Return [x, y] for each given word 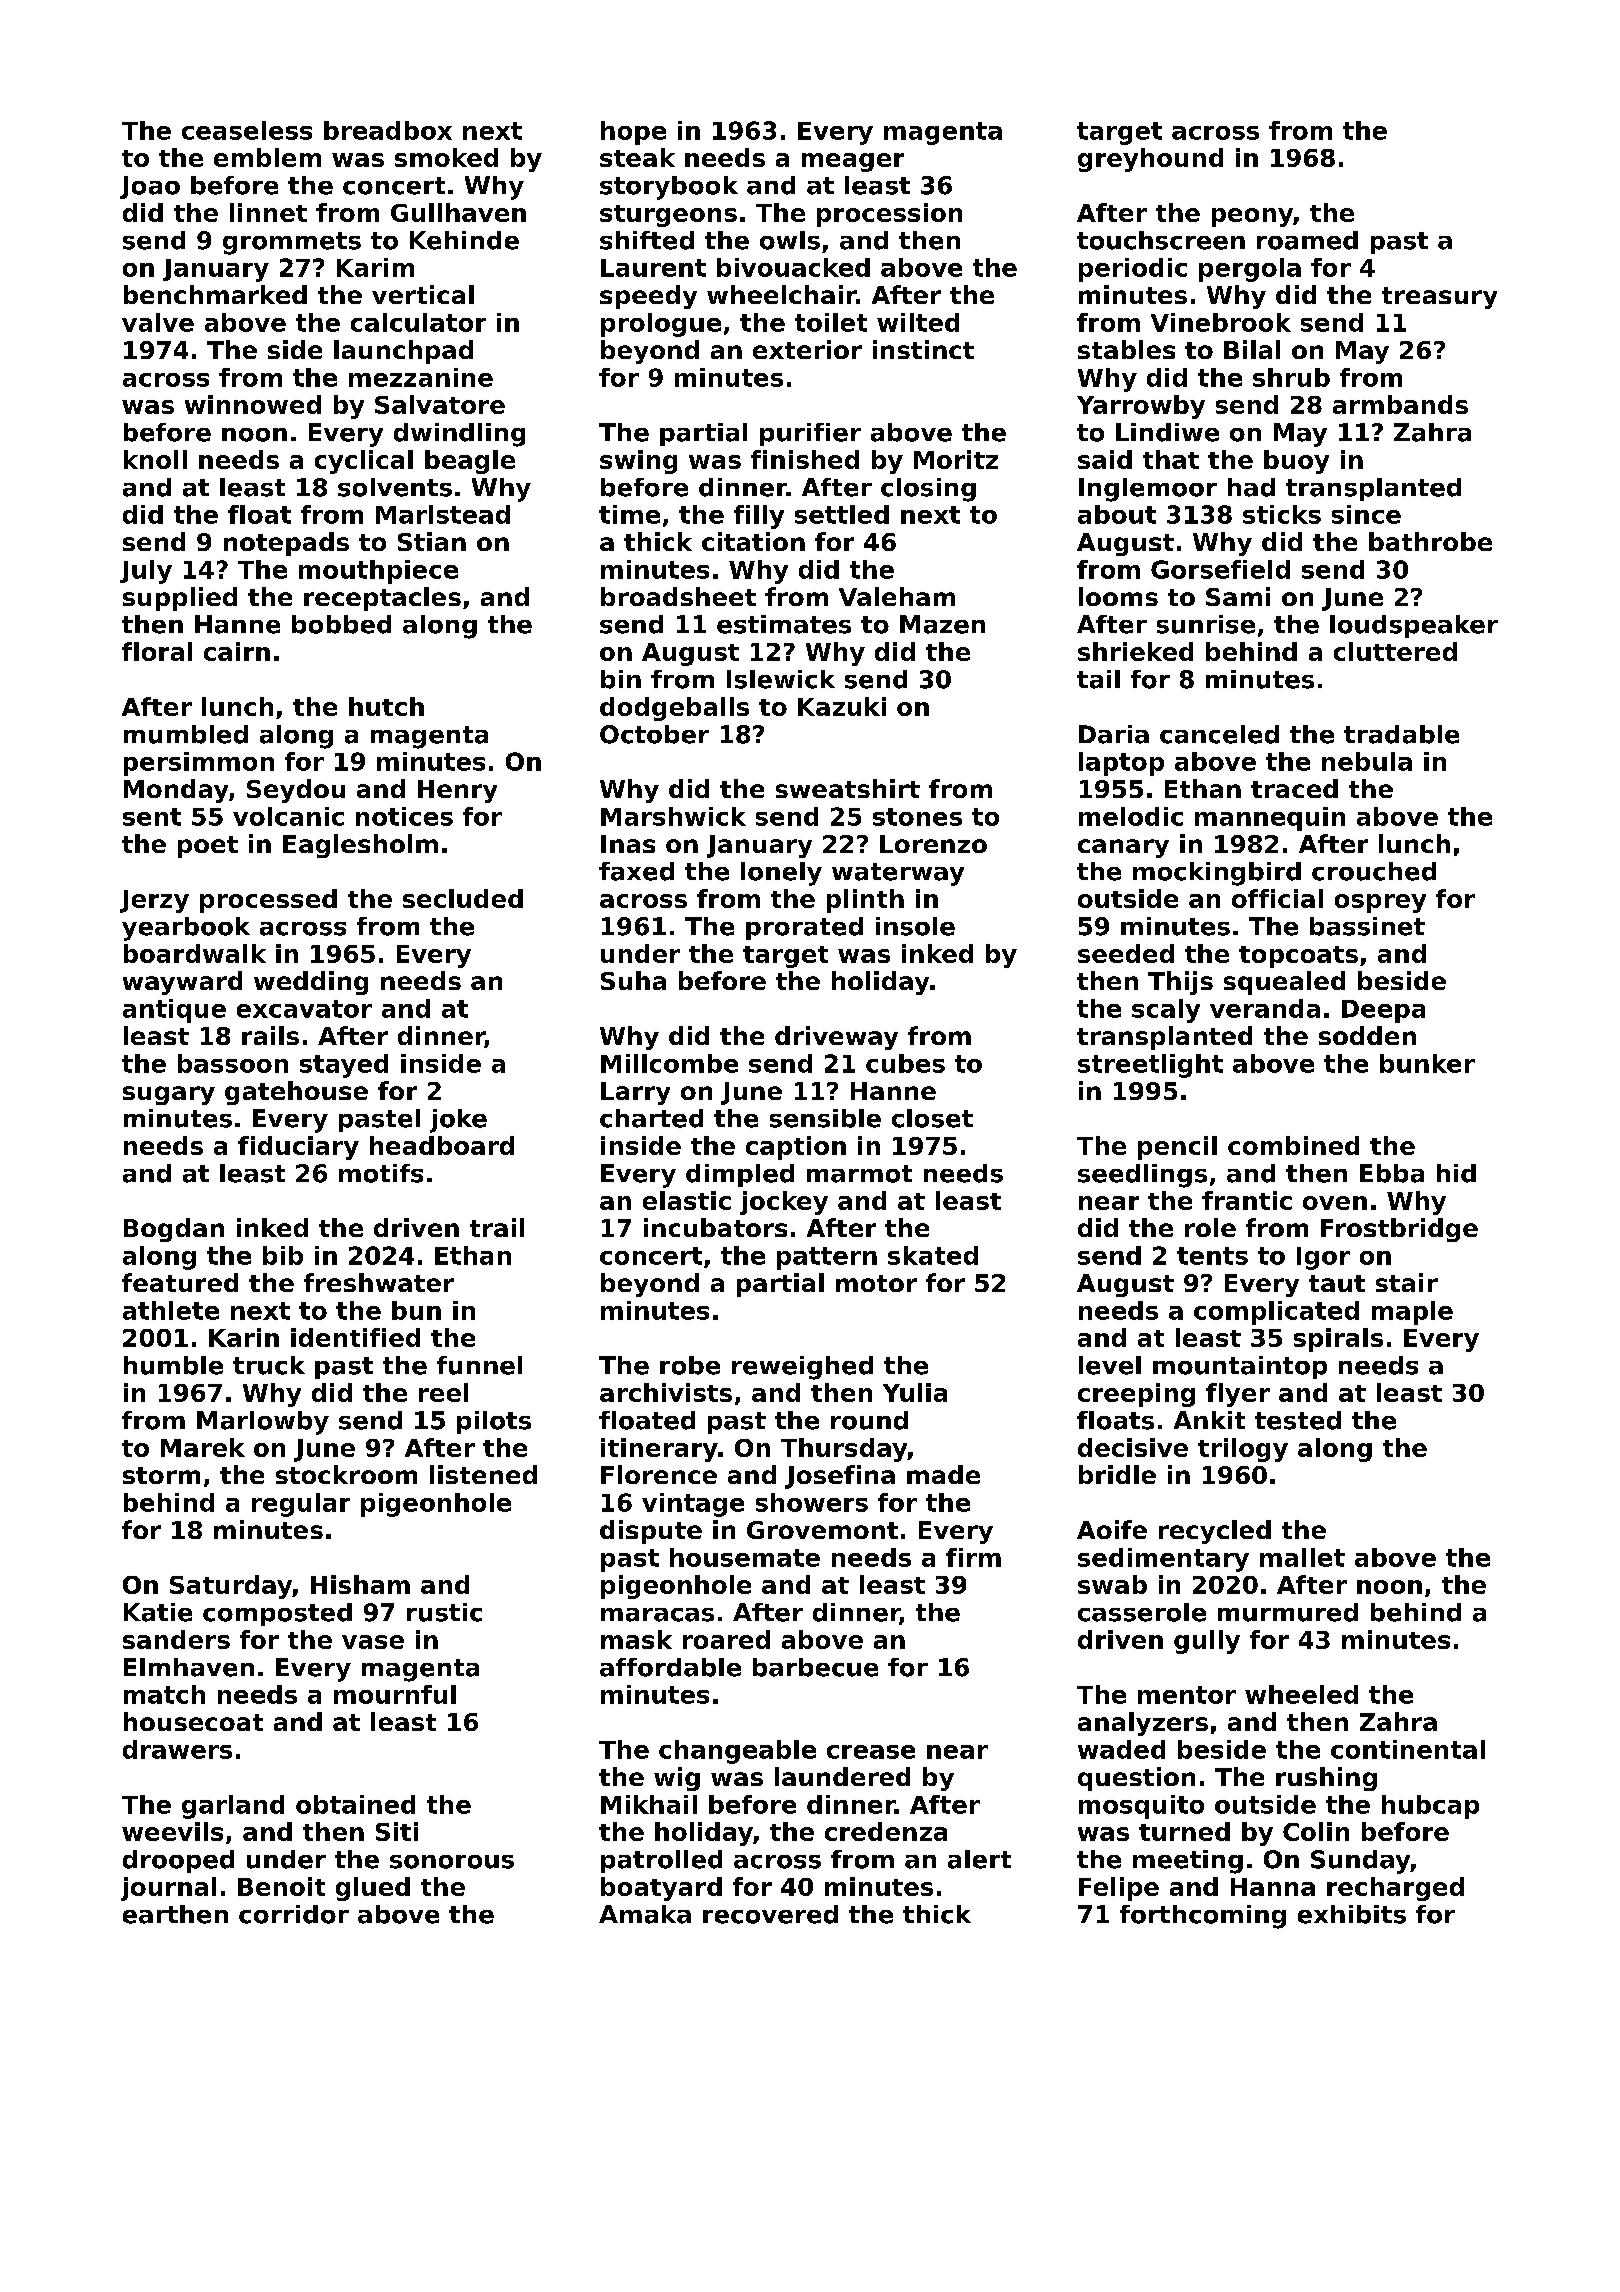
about [1117, 514]
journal [168, 1889]
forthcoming [1203, 1917]
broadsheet [678, 596]
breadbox [388, 130]
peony [1252, 217]
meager [853, 162]
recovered [770, 1914]
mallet [1302, 1557]
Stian [432, 541]
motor [876, 1283]
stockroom [346, 1474]
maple [1412, 1313]
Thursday [844, 1450]
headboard [442, 1145]
